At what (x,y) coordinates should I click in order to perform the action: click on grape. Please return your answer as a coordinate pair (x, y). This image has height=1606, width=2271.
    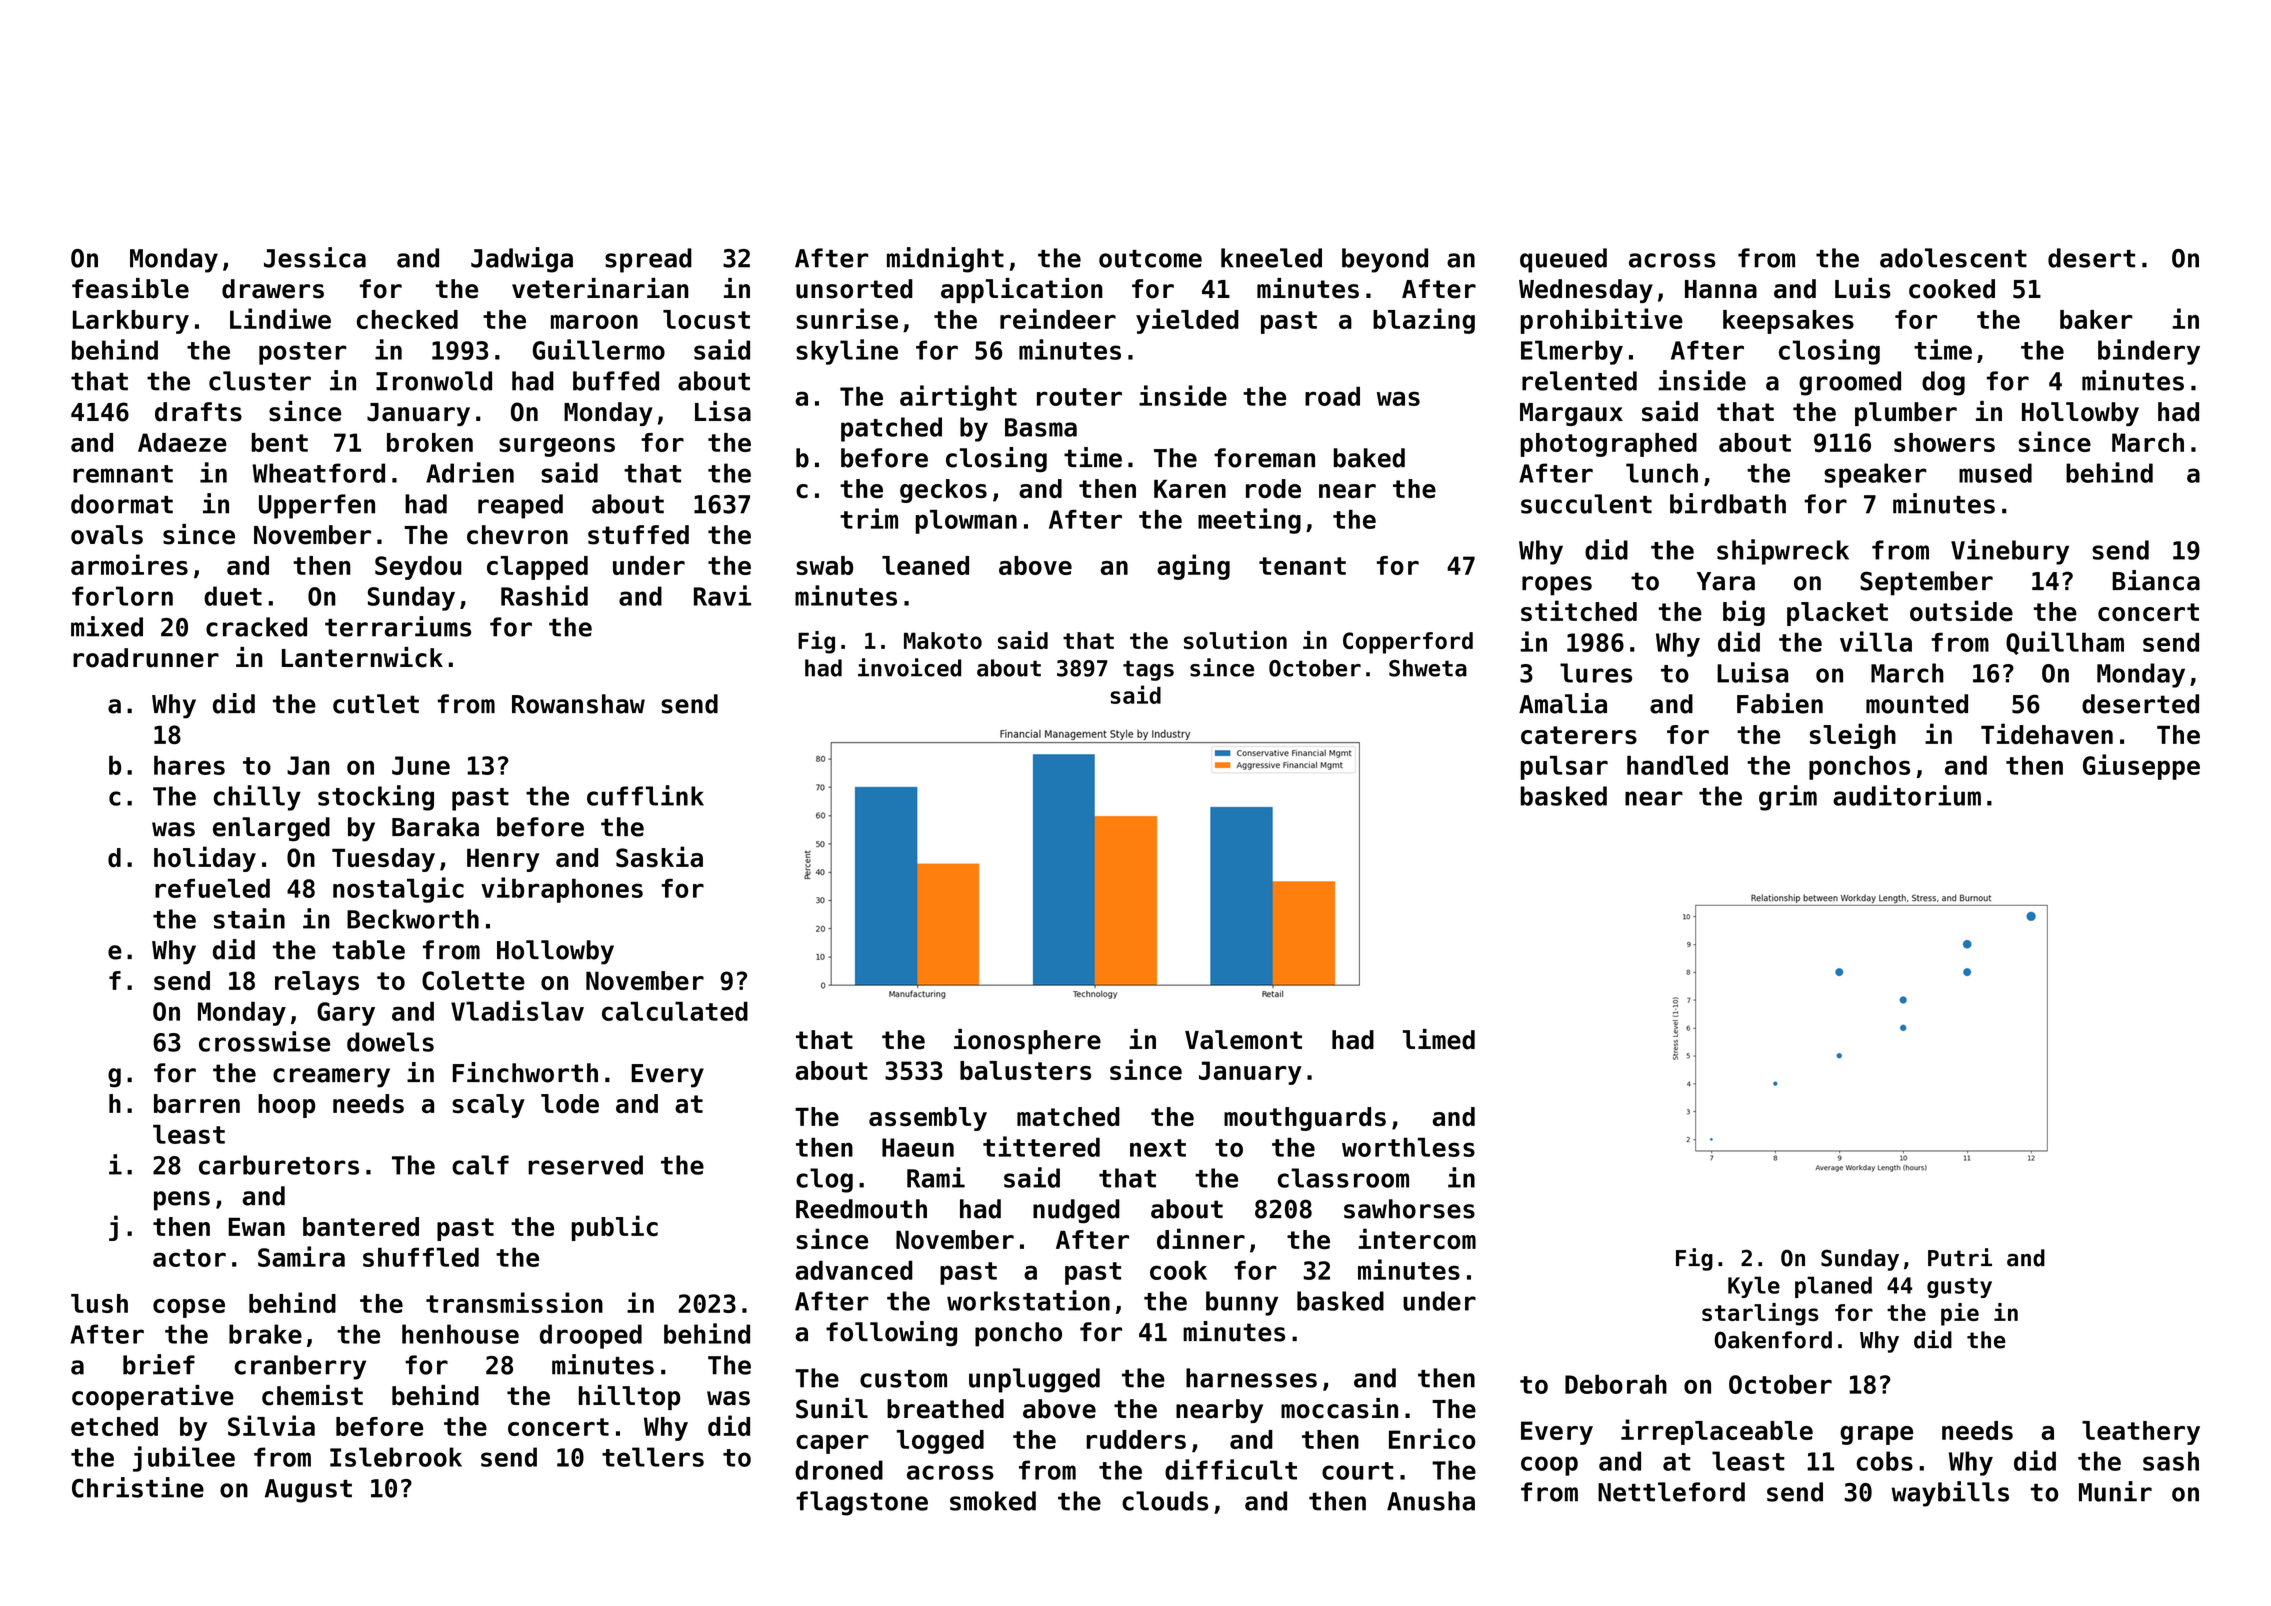
    Looking at the image, I should click on (1876, 1435).
